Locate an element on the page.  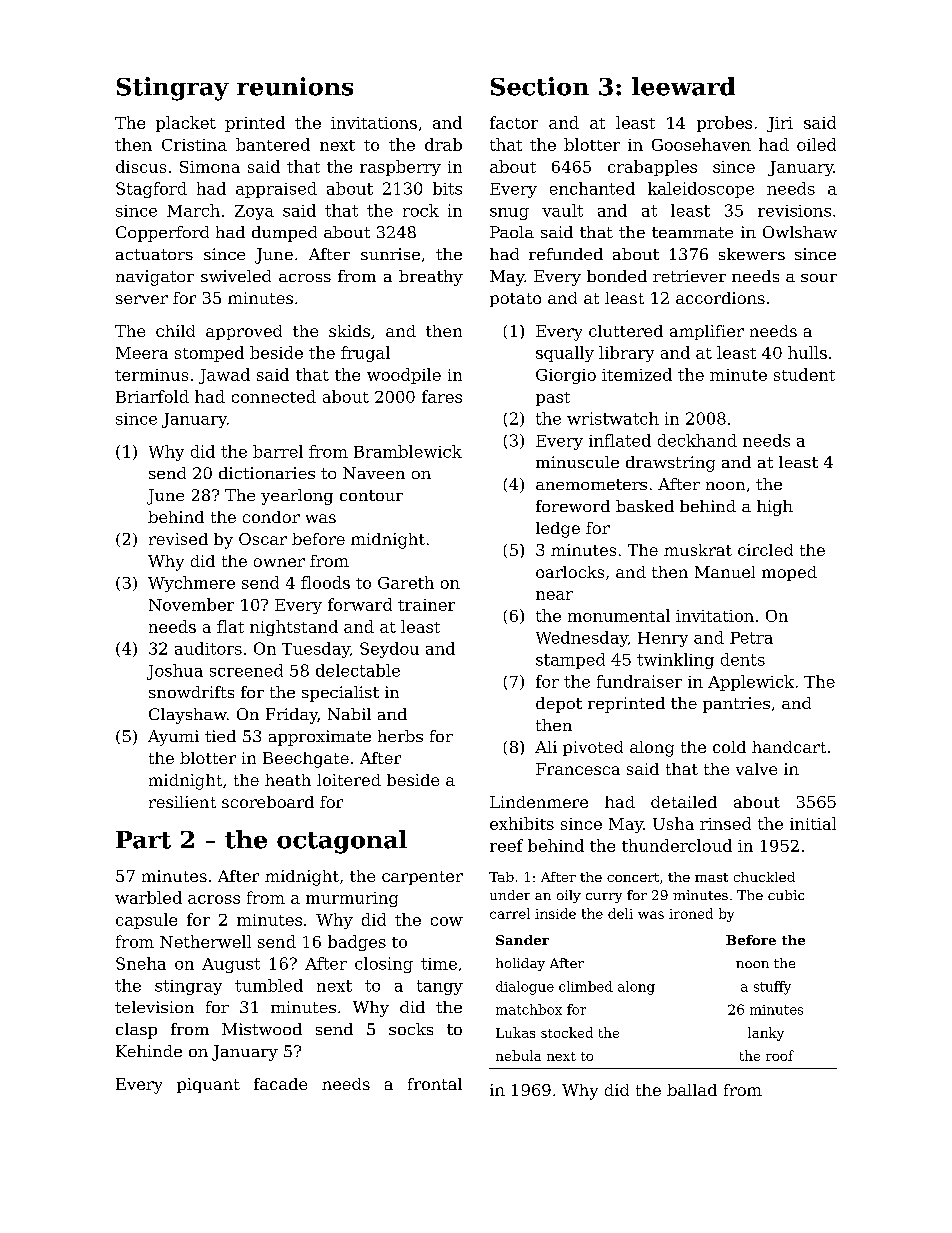
woodpile is located at coordinates (404, 376).
